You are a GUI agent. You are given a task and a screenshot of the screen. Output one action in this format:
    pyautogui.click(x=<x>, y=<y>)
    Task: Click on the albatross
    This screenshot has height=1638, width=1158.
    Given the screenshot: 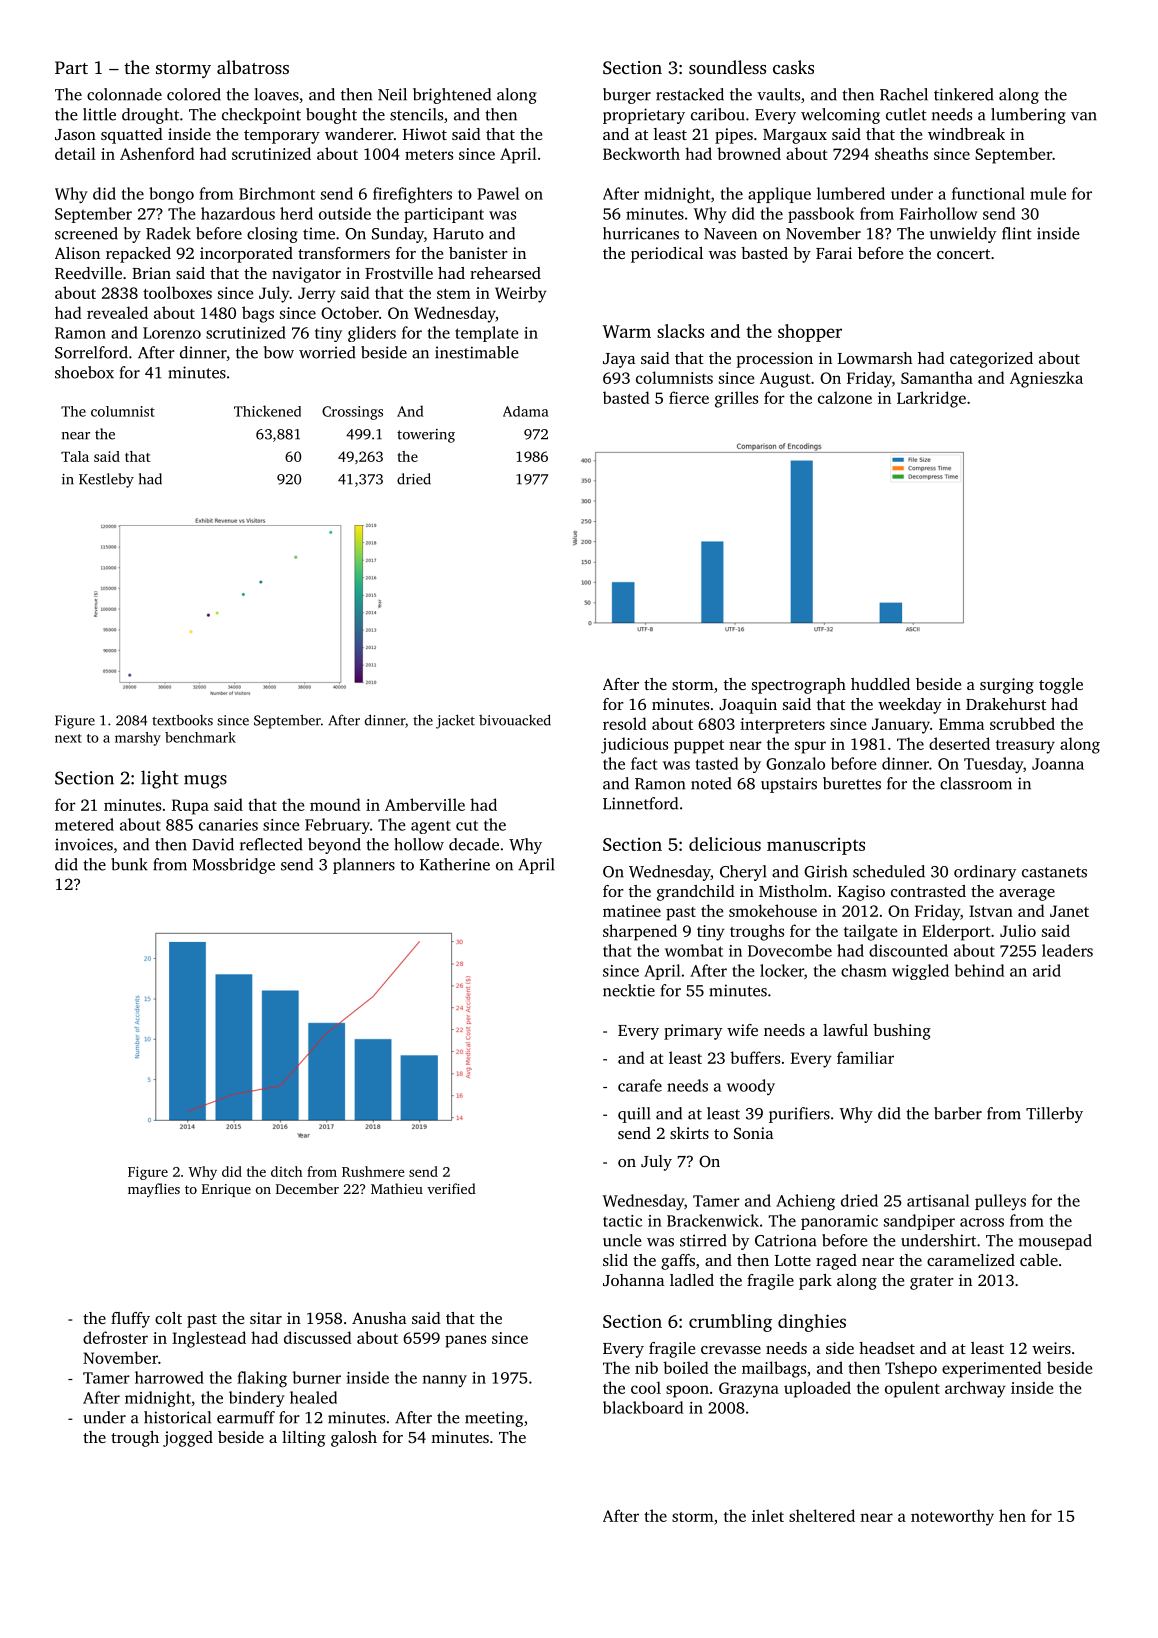 What is the action you would take?
    pyautogui.click(x=253, y=67)
